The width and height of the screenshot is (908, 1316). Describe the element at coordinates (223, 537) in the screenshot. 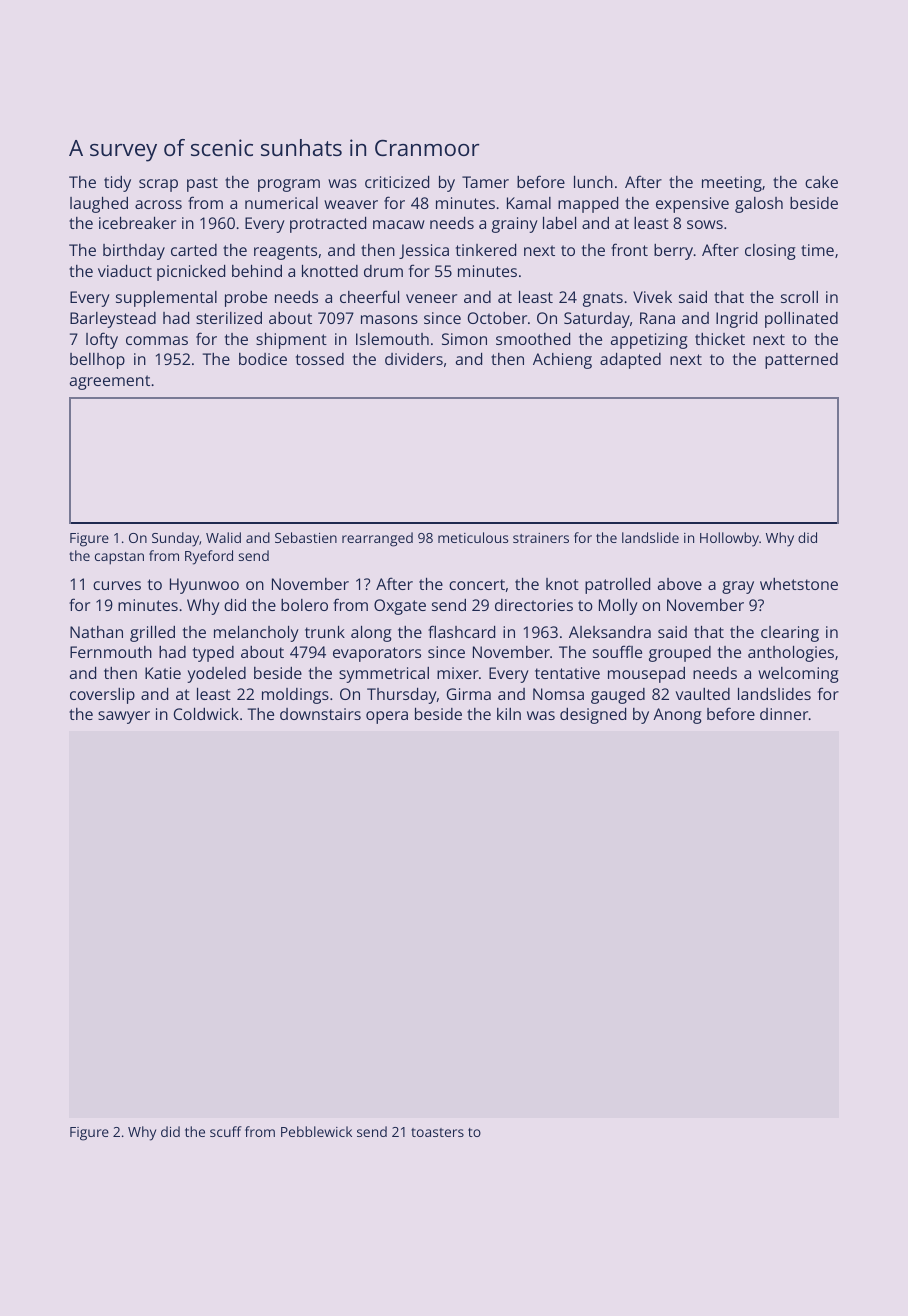

I see `Walid` at that location.
